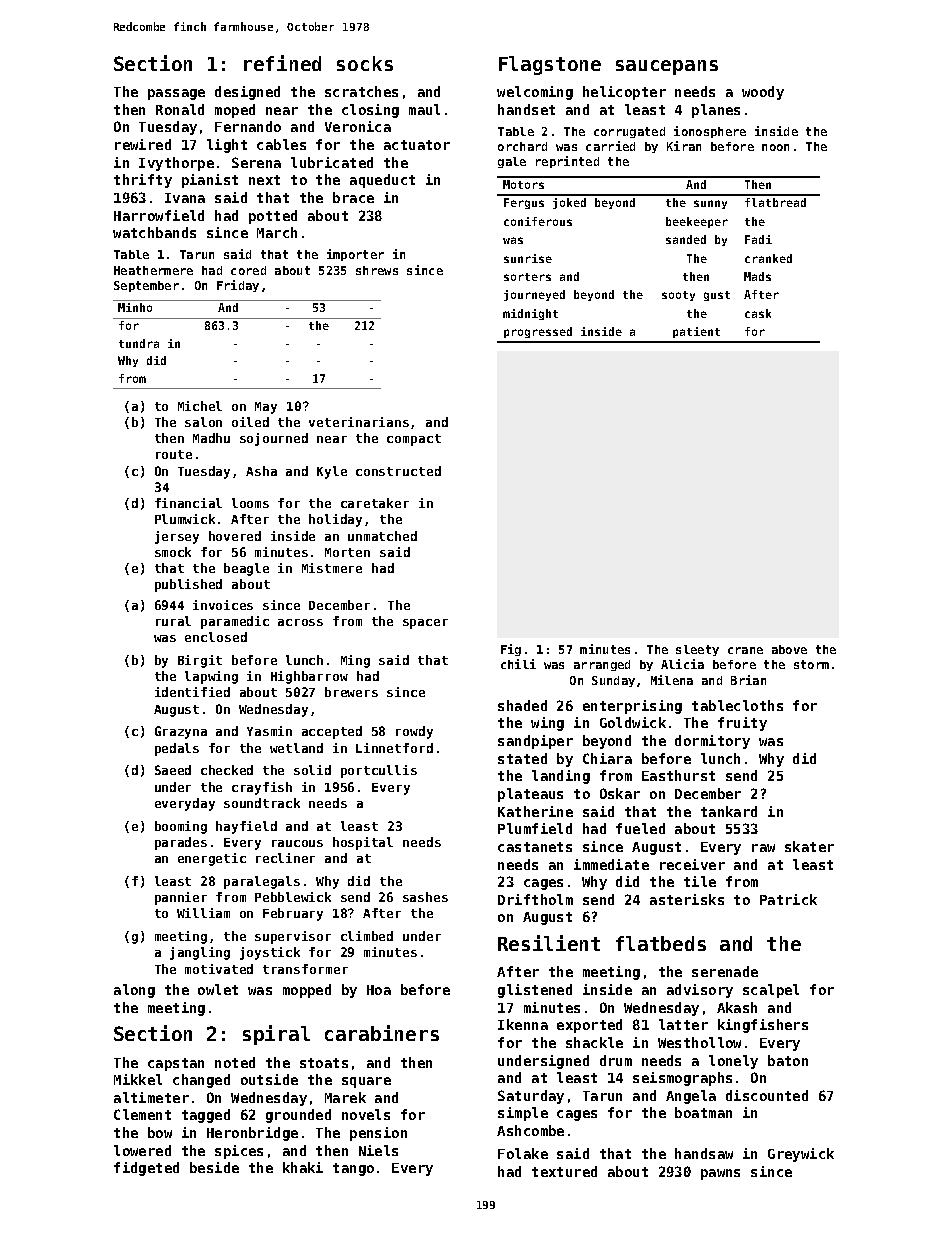  What do you see at coordinates (425, 897) in the document?
I see `sashes` at bounding box center [425, 897].
